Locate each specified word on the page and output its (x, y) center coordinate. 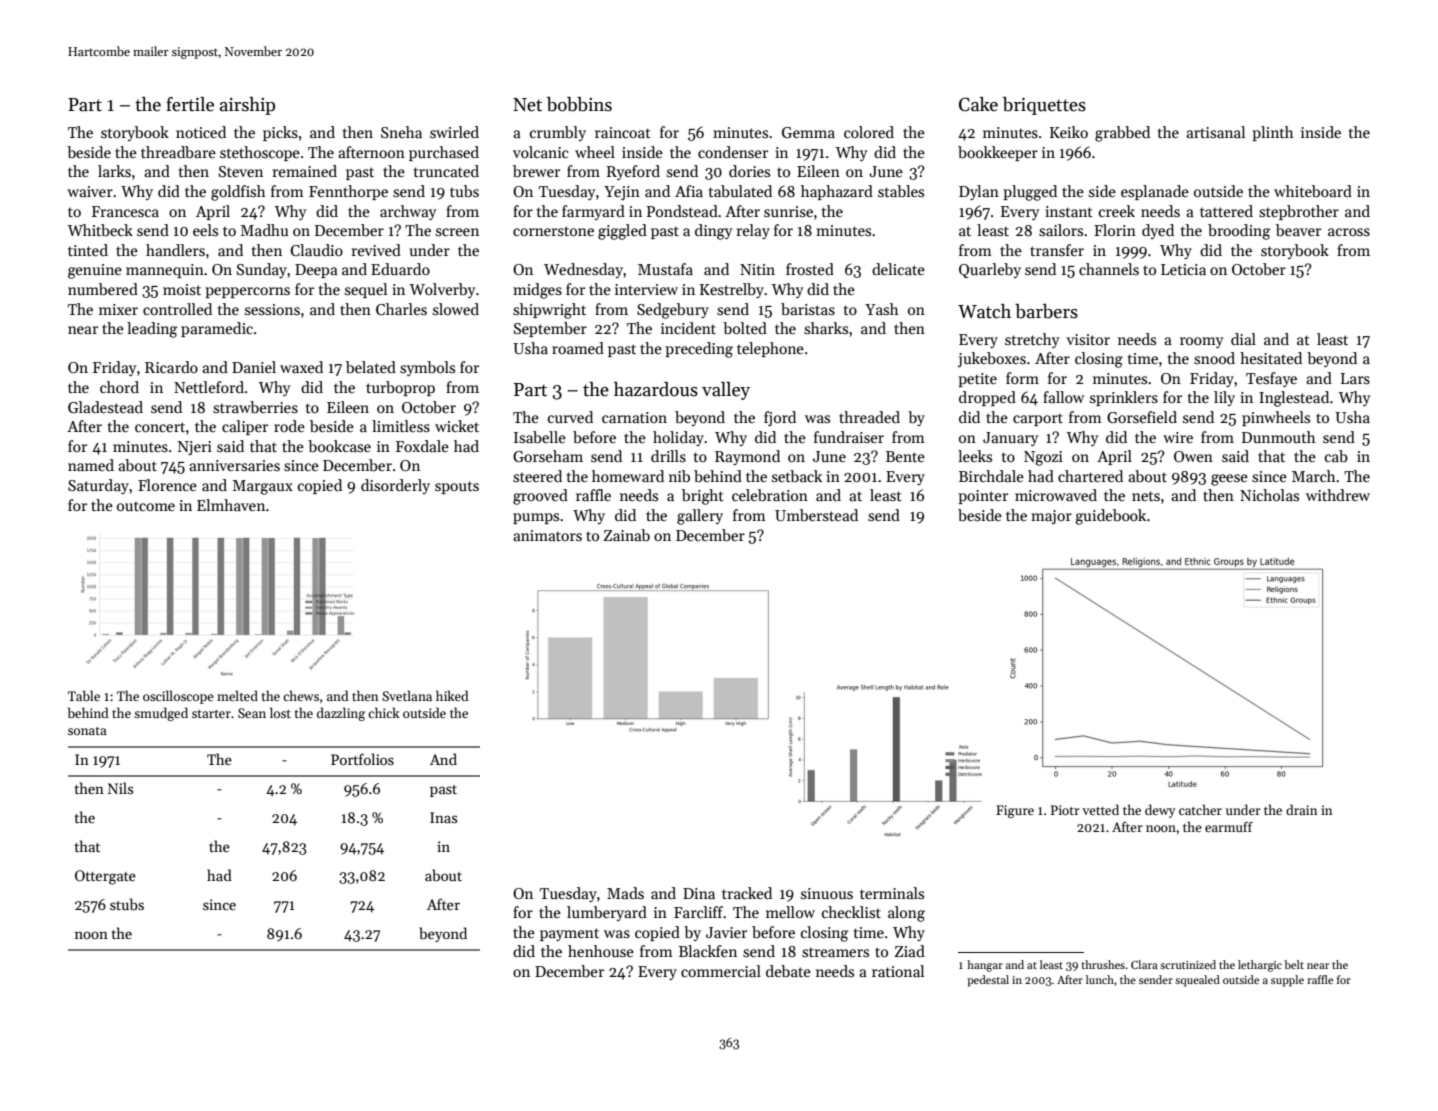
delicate (898, 269)
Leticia (1183, 269)
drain (1301, 809)
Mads (625, 893)
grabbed (1122, 134)
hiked (452, 695)
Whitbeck (100, 230)
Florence (167, 485)
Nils (120, 788)
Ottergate (105, 877)
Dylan (979, 192)
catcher (1200, 809)
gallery (700, 517)
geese (1229, 480)
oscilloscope (178, 697)
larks (114, 171)
